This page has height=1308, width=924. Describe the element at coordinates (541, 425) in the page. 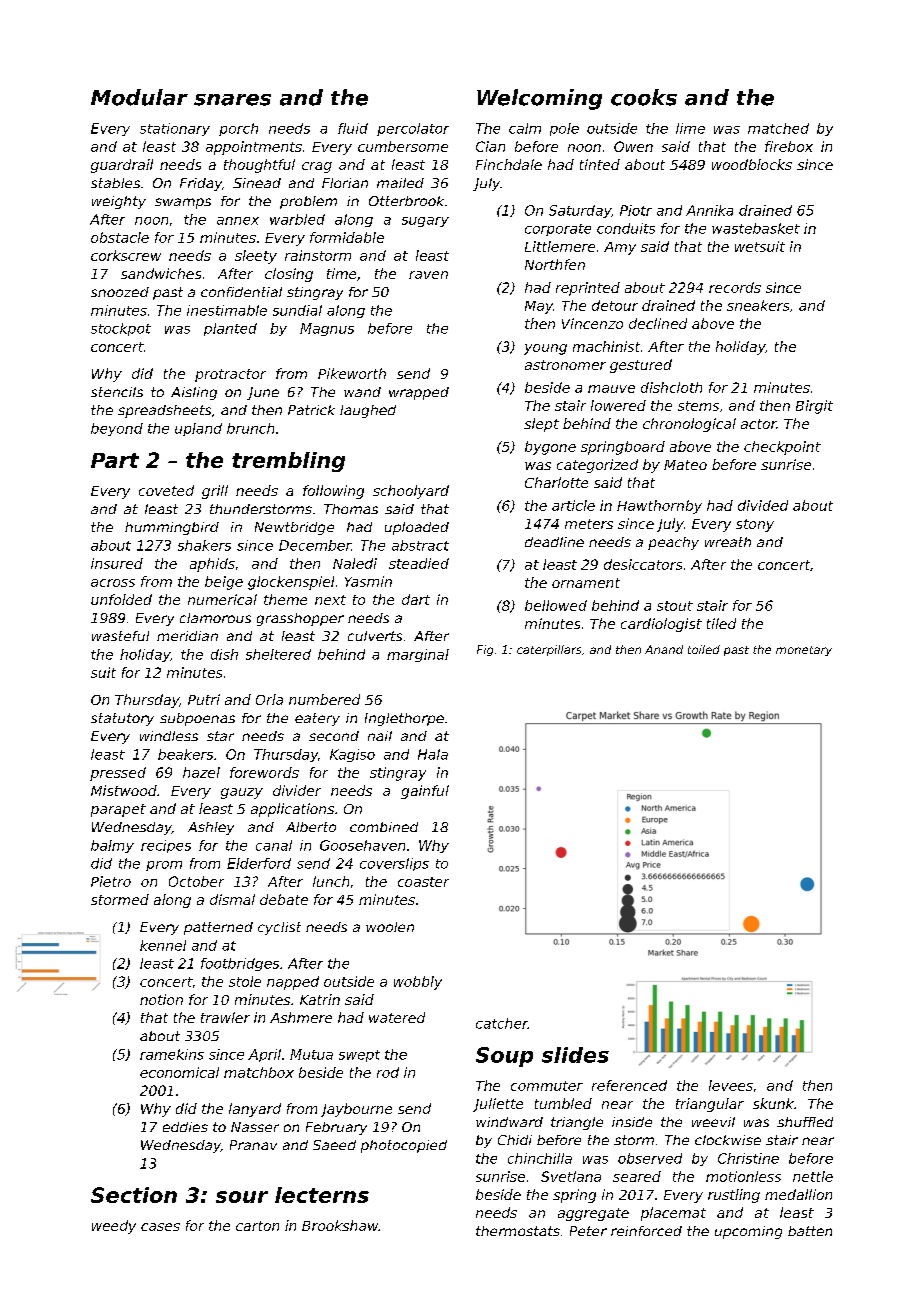

I see `slept` at that location.
